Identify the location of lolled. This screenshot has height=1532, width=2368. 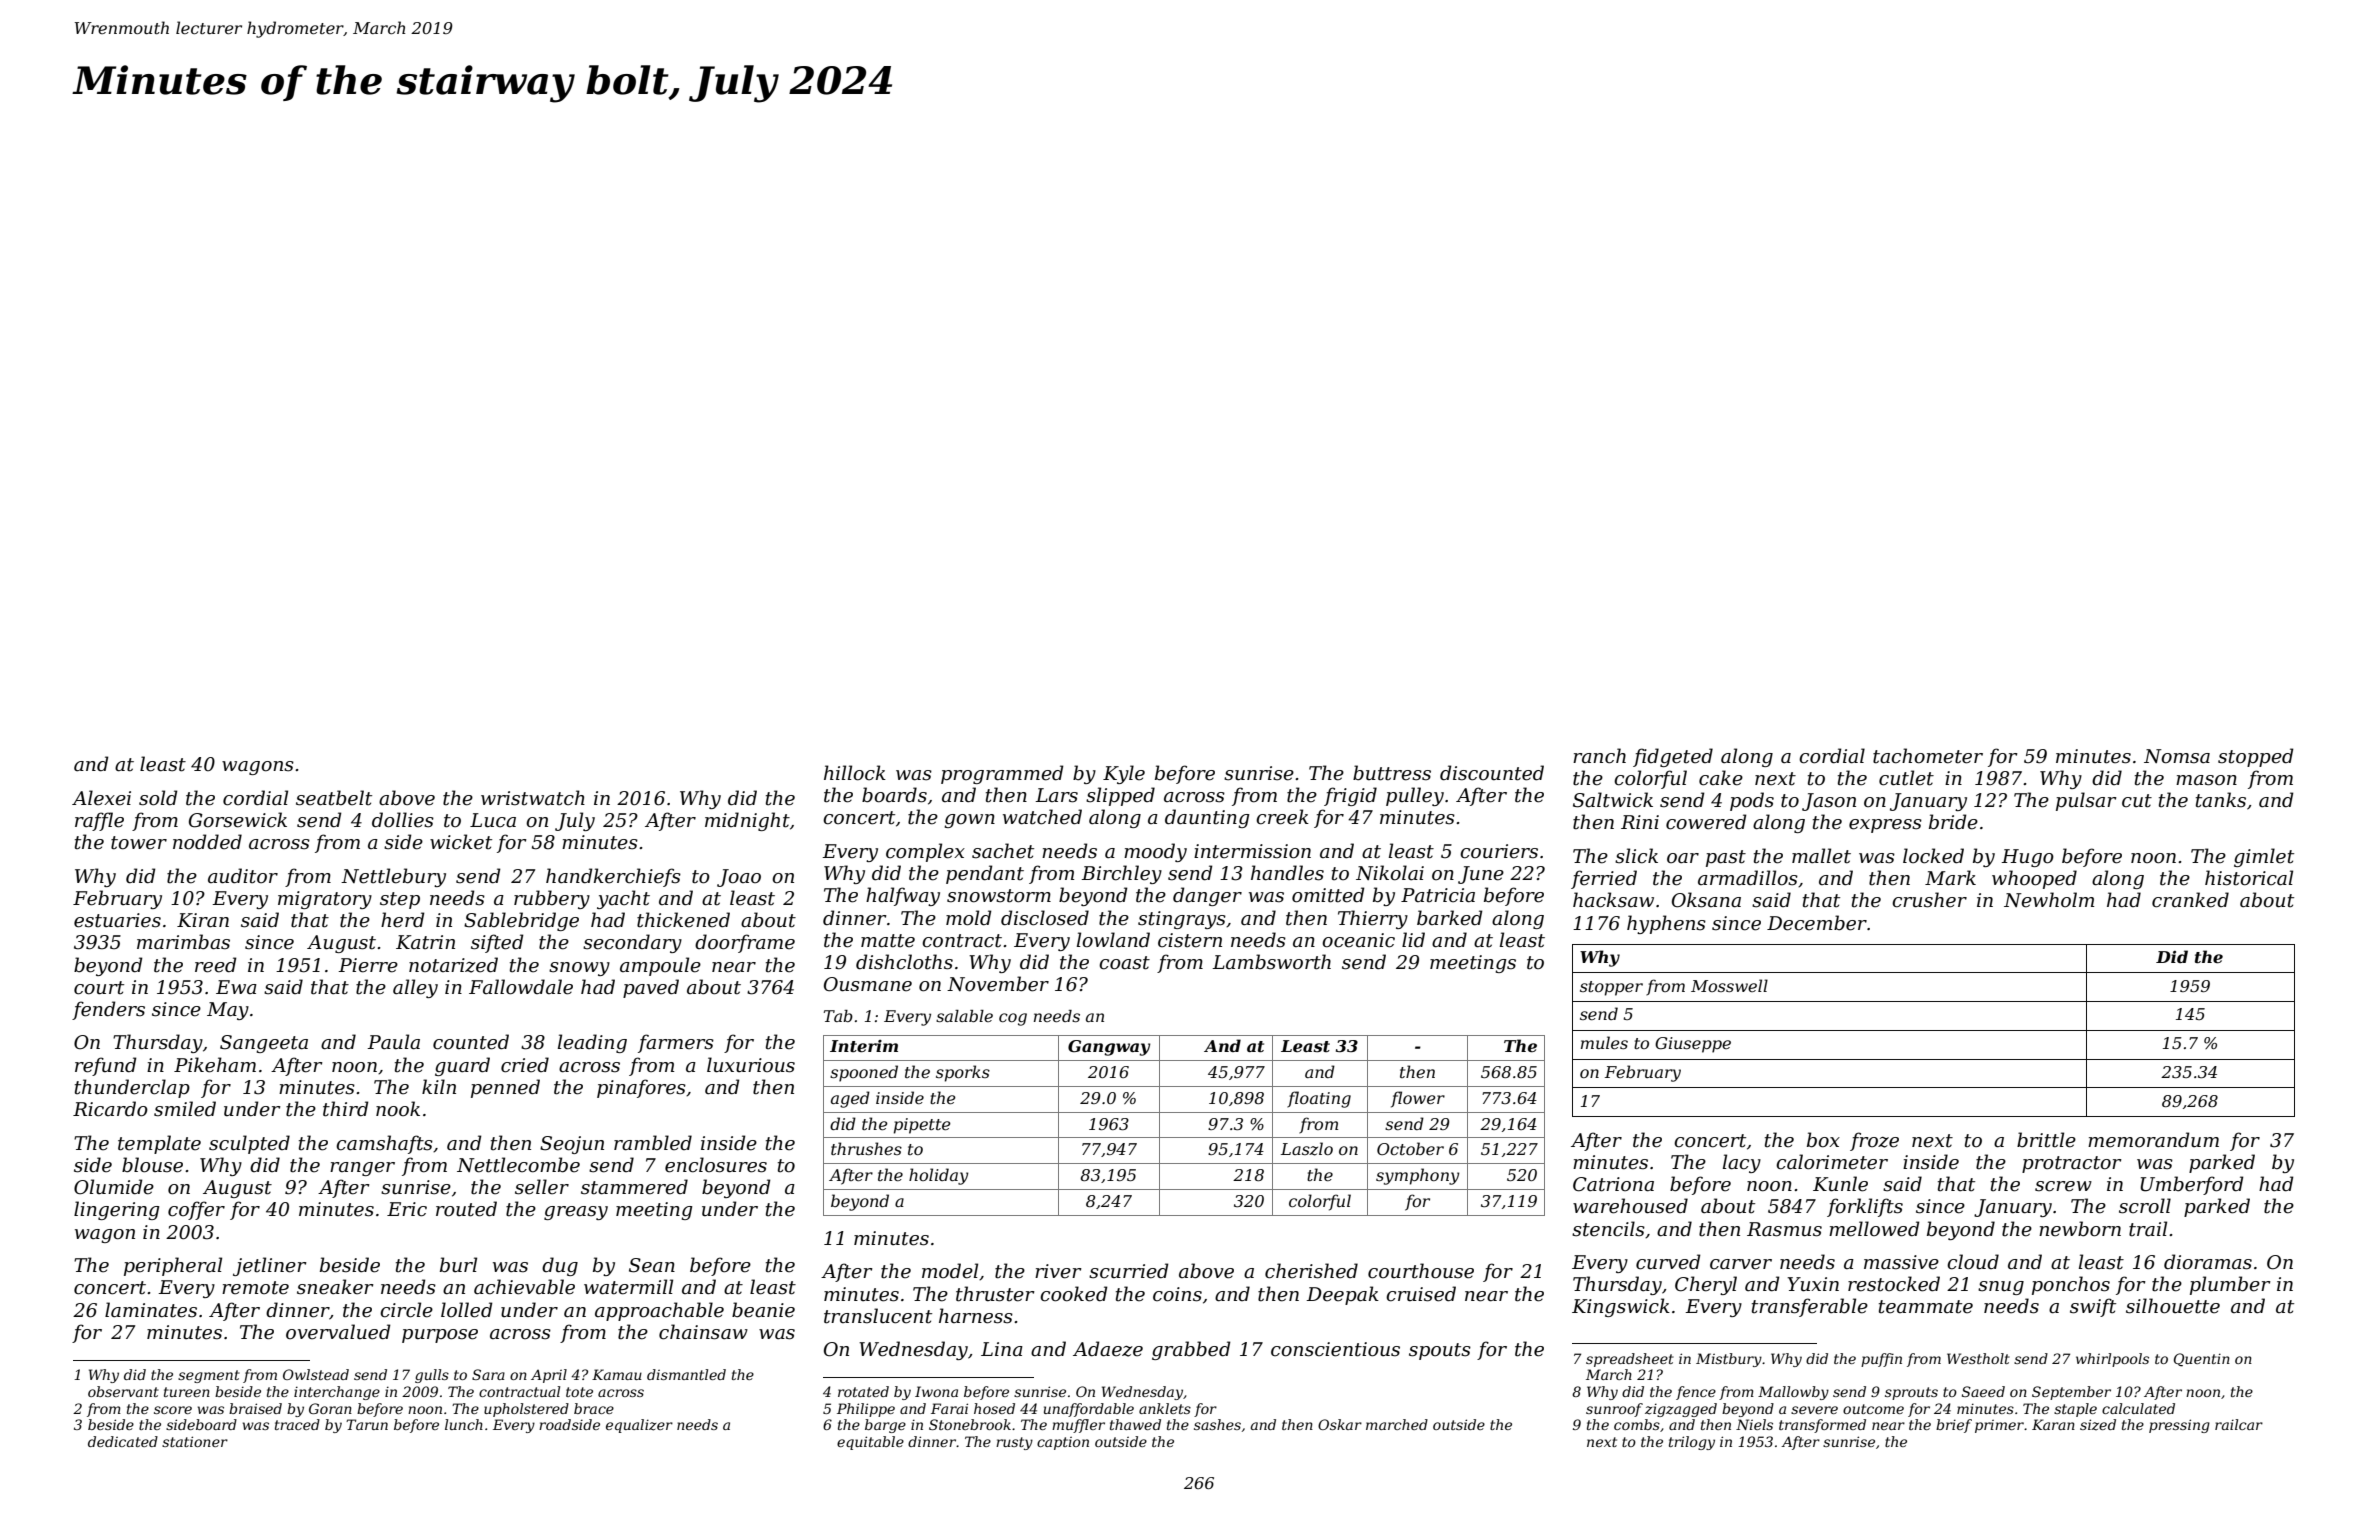
(467, 1310).
